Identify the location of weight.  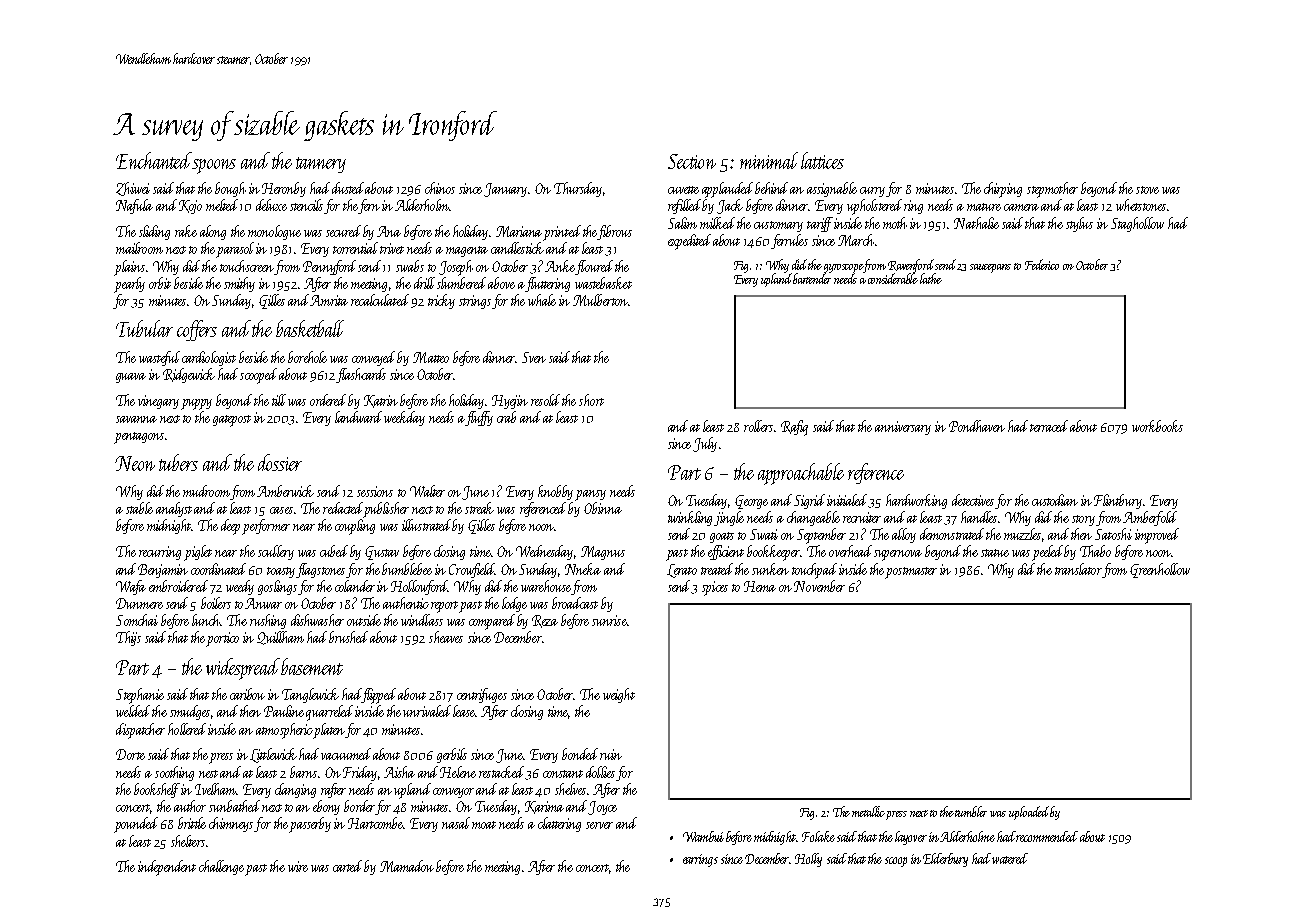
(619, 695).
